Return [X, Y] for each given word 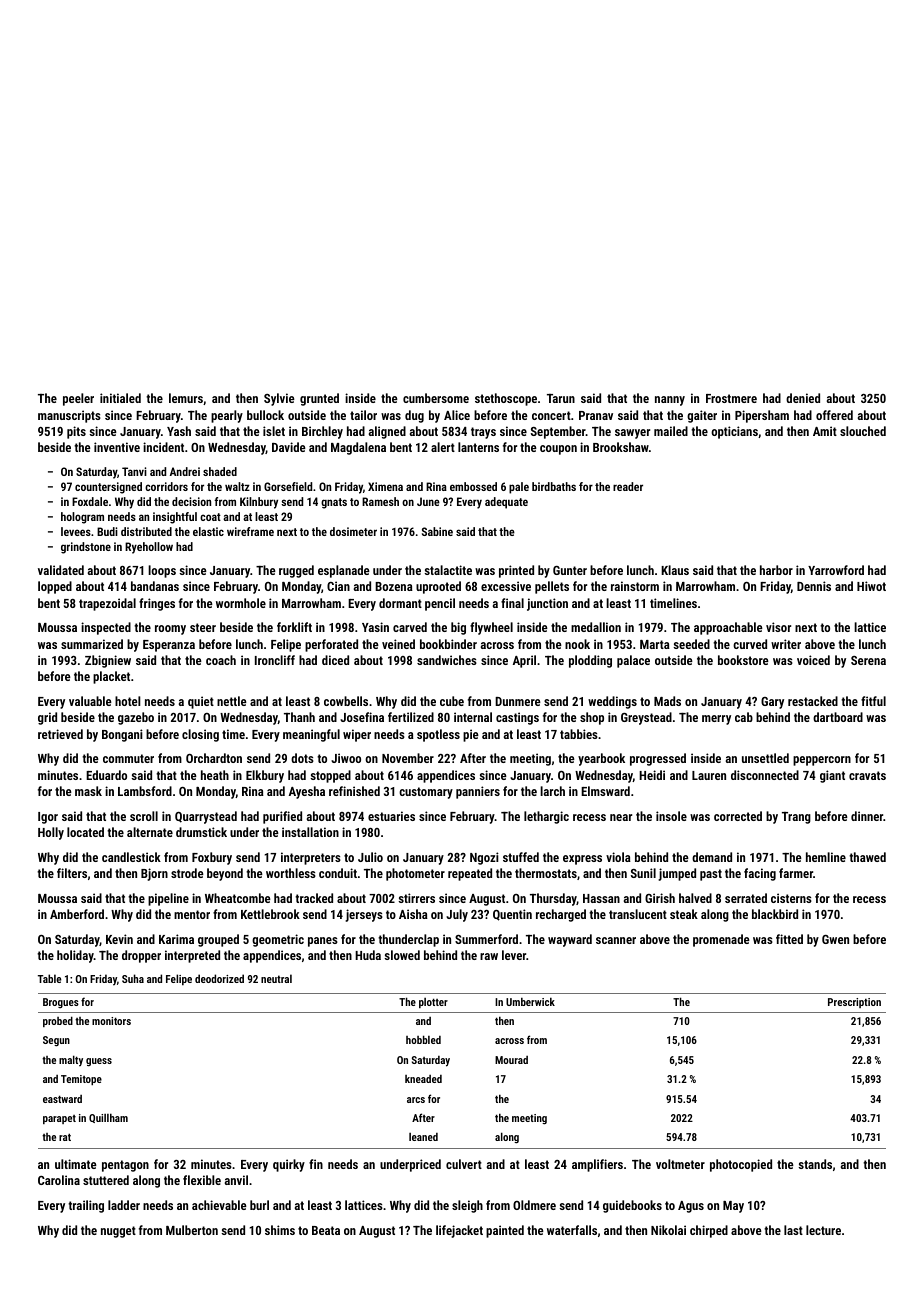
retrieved [60, 734]
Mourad [511, 1060]
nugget [118, 1232]
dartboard [838, 717]
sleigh [467, 1206]
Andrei [185, 471]
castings [517, 718]
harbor [776, 570]
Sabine [437, 531]
